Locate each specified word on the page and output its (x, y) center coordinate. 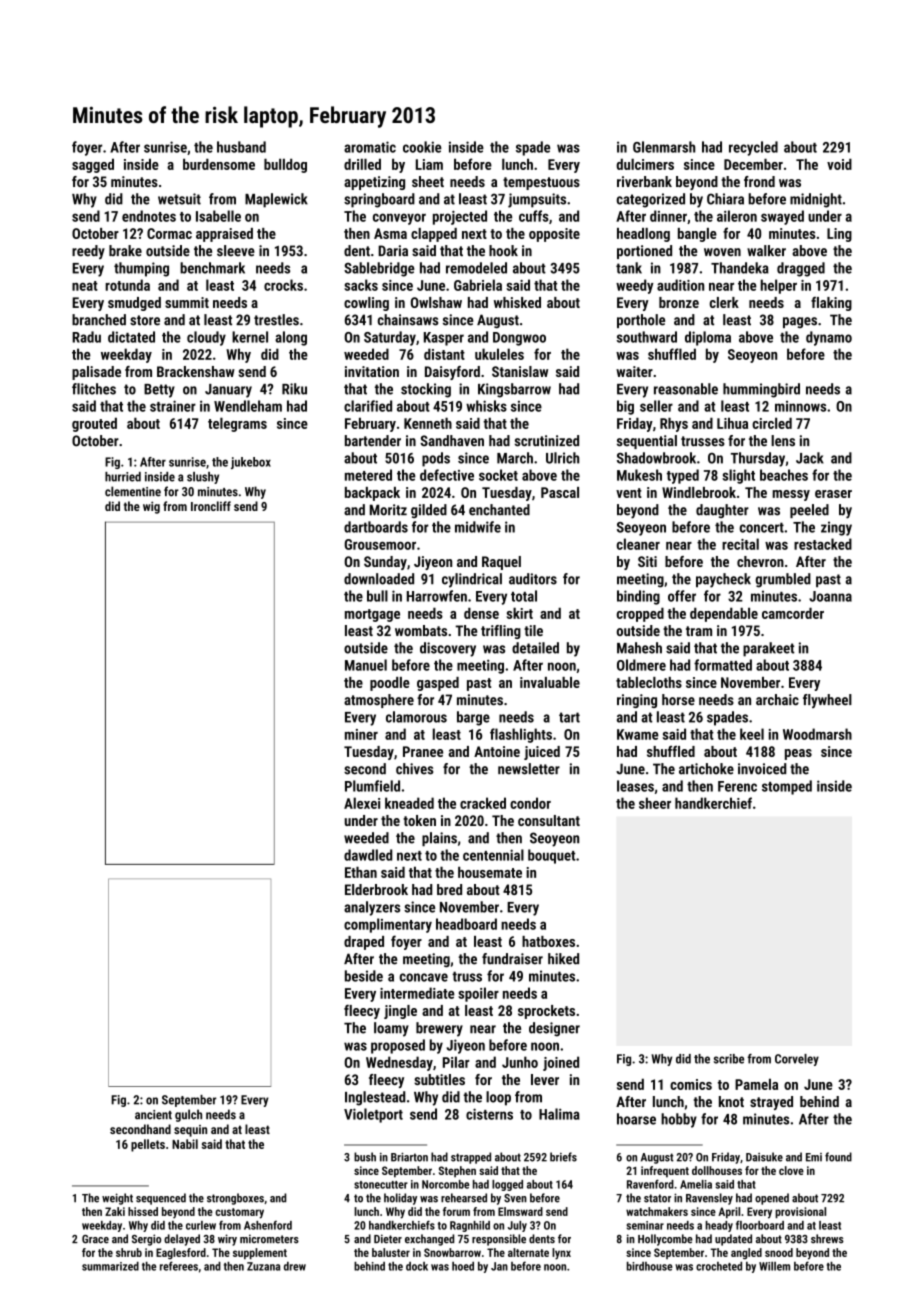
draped (364, 943)
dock (417, 1266)
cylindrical (472, 580)
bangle (697, 235)
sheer (655, 803)
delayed (182, 1240)
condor (530, 803)
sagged (93, 165)
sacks (361, 285)
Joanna (830, 596)
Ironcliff (211, 506)
